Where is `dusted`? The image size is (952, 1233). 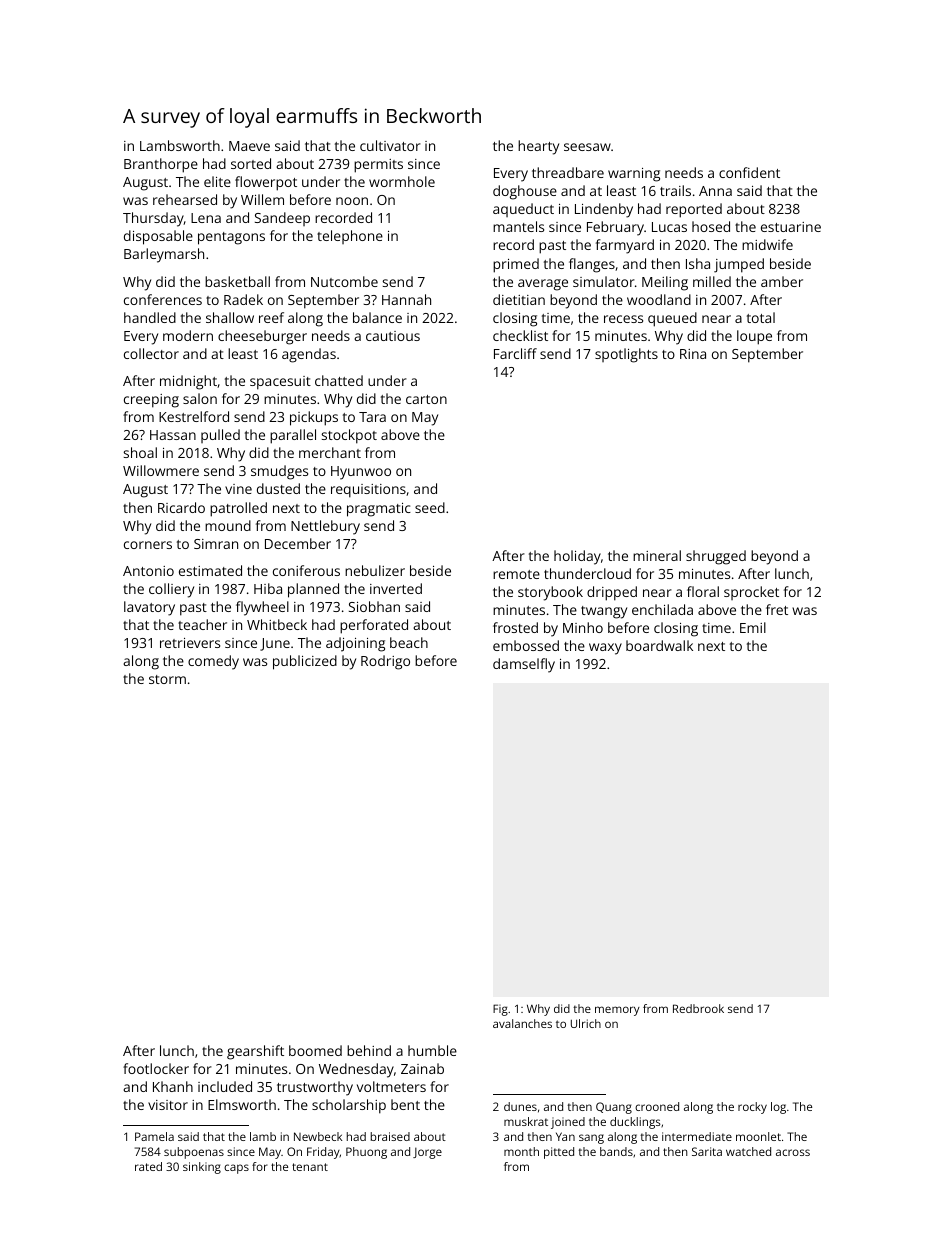
dusted is located at coordinates (278, 488).
